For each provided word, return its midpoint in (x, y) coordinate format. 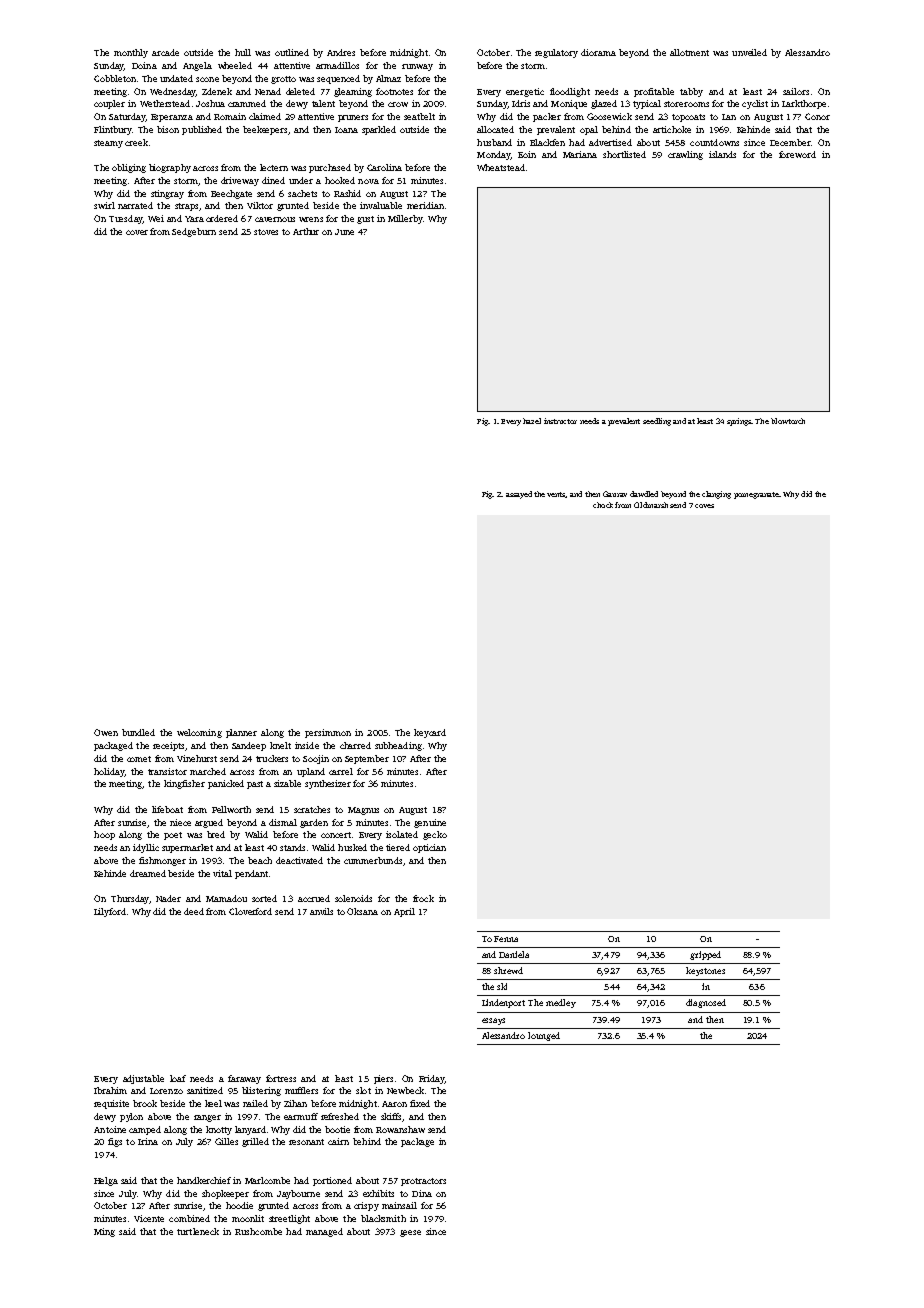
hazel (532, 421)
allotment (689, 52)
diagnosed (706, 1003)
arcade (165, 52)
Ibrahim (110, 1090)
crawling (685, 155)
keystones (705, 971)
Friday (431, 1079)
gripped (705, 955)
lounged (544, 1036)
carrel (341, 771)
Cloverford (250, 911)
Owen (106, 732)
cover (137, 232)
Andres (341, 52)
